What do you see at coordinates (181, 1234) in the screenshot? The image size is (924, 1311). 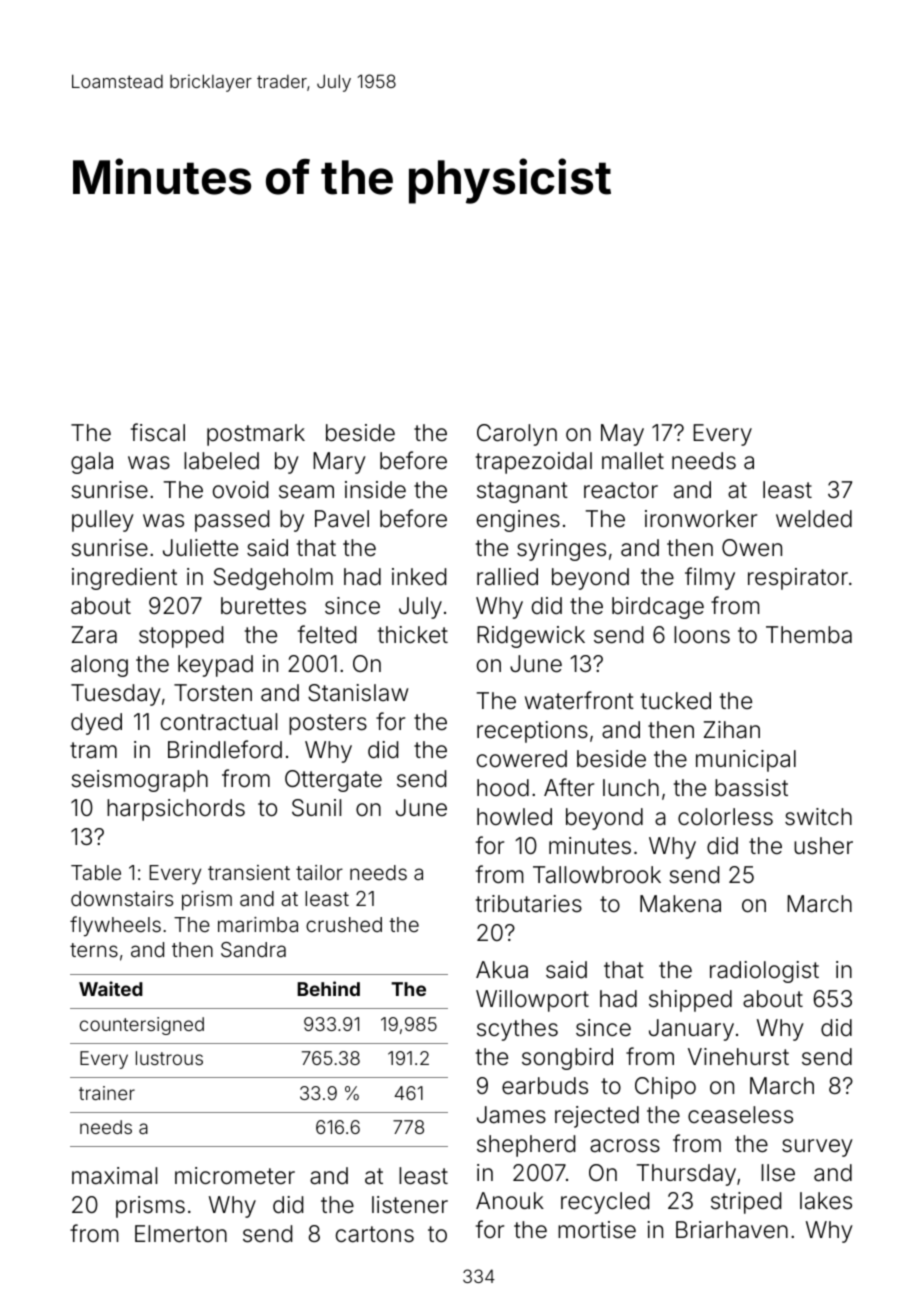 I see `Elmerton` at bounding box center [181, 1234].
